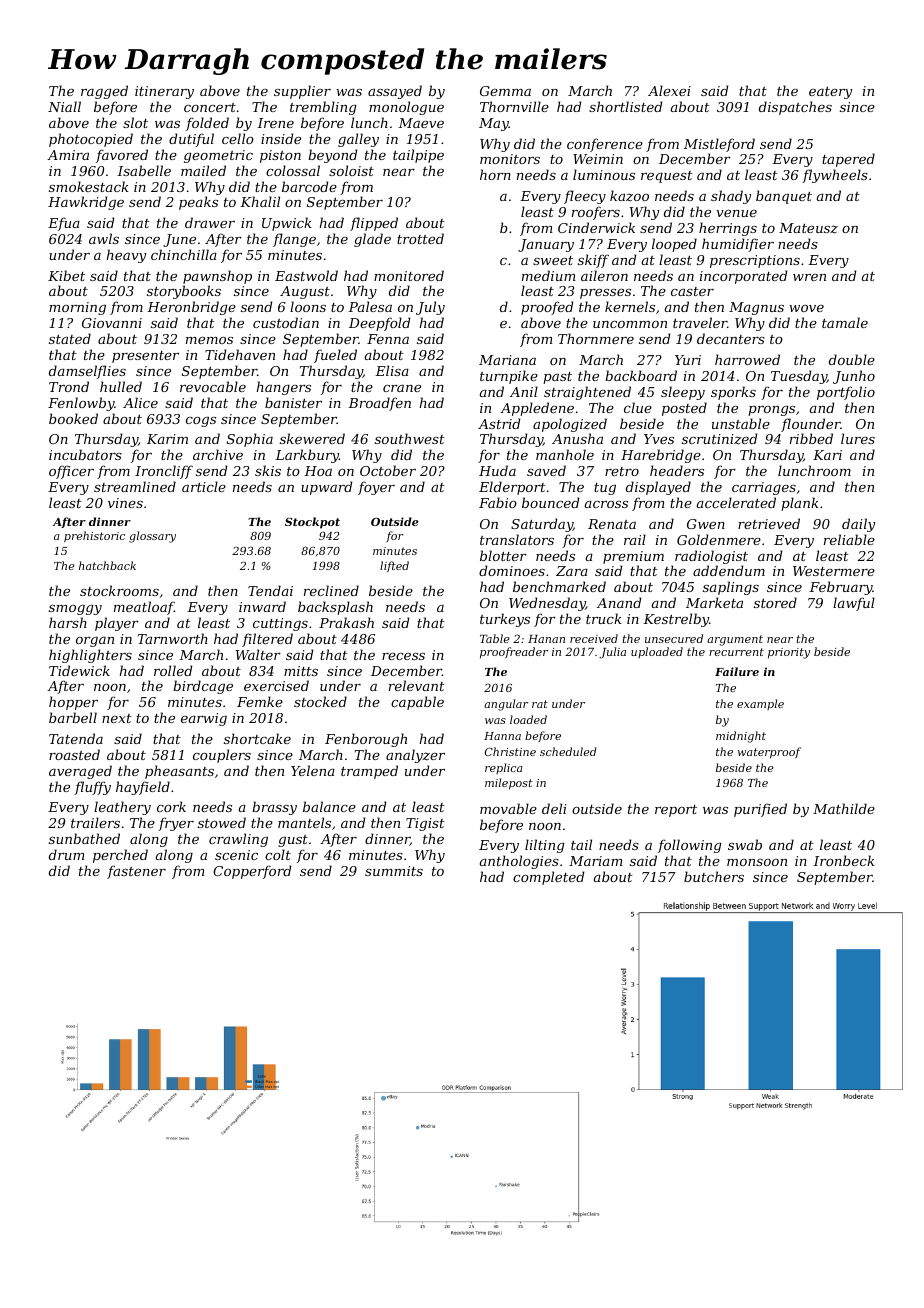  Describe the element at coordinates (262, 606) in the page. I see `inward` at that location.
